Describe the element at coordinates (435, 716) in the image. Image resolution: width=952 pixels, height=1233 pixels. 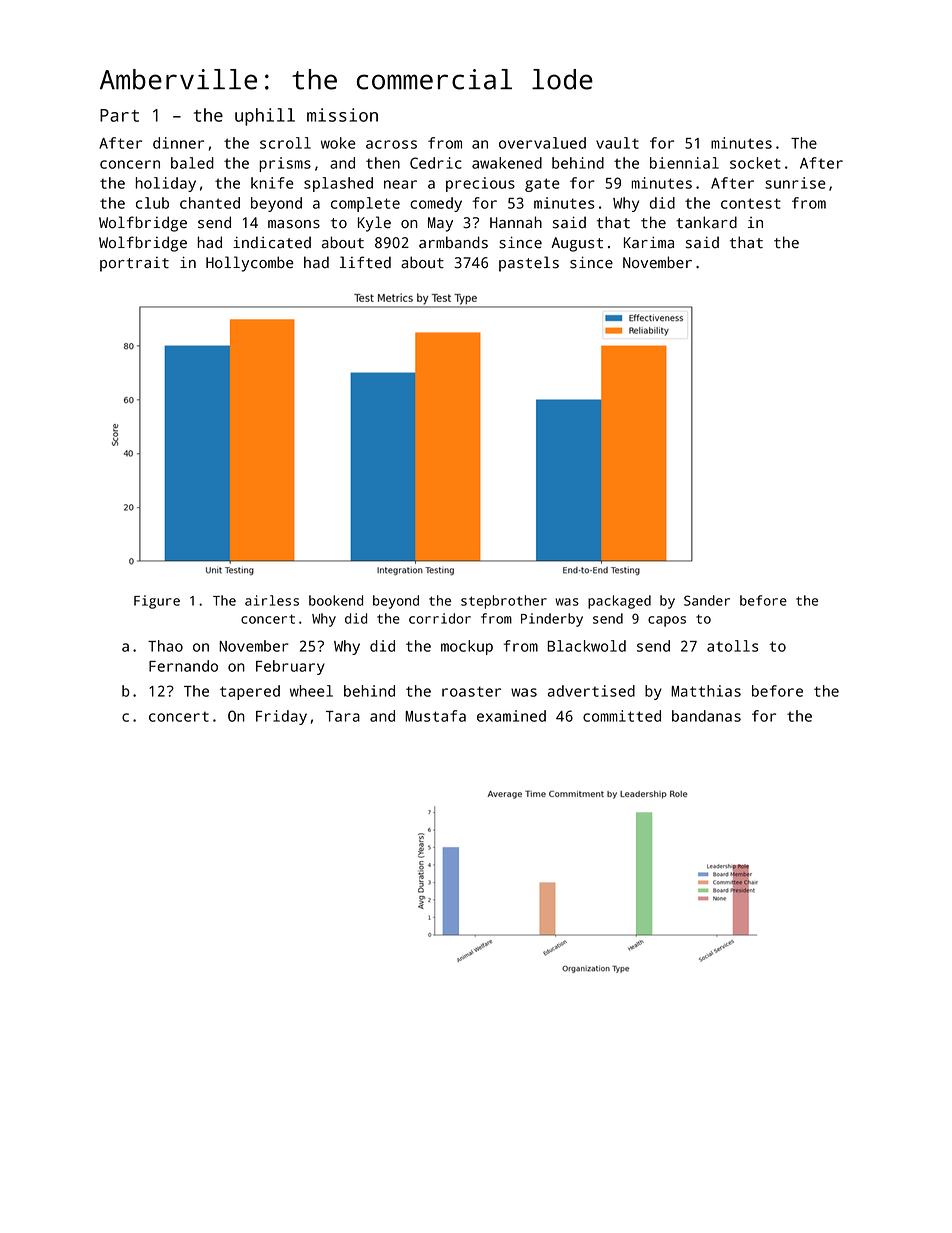
I see `Mustafa` at that location.
